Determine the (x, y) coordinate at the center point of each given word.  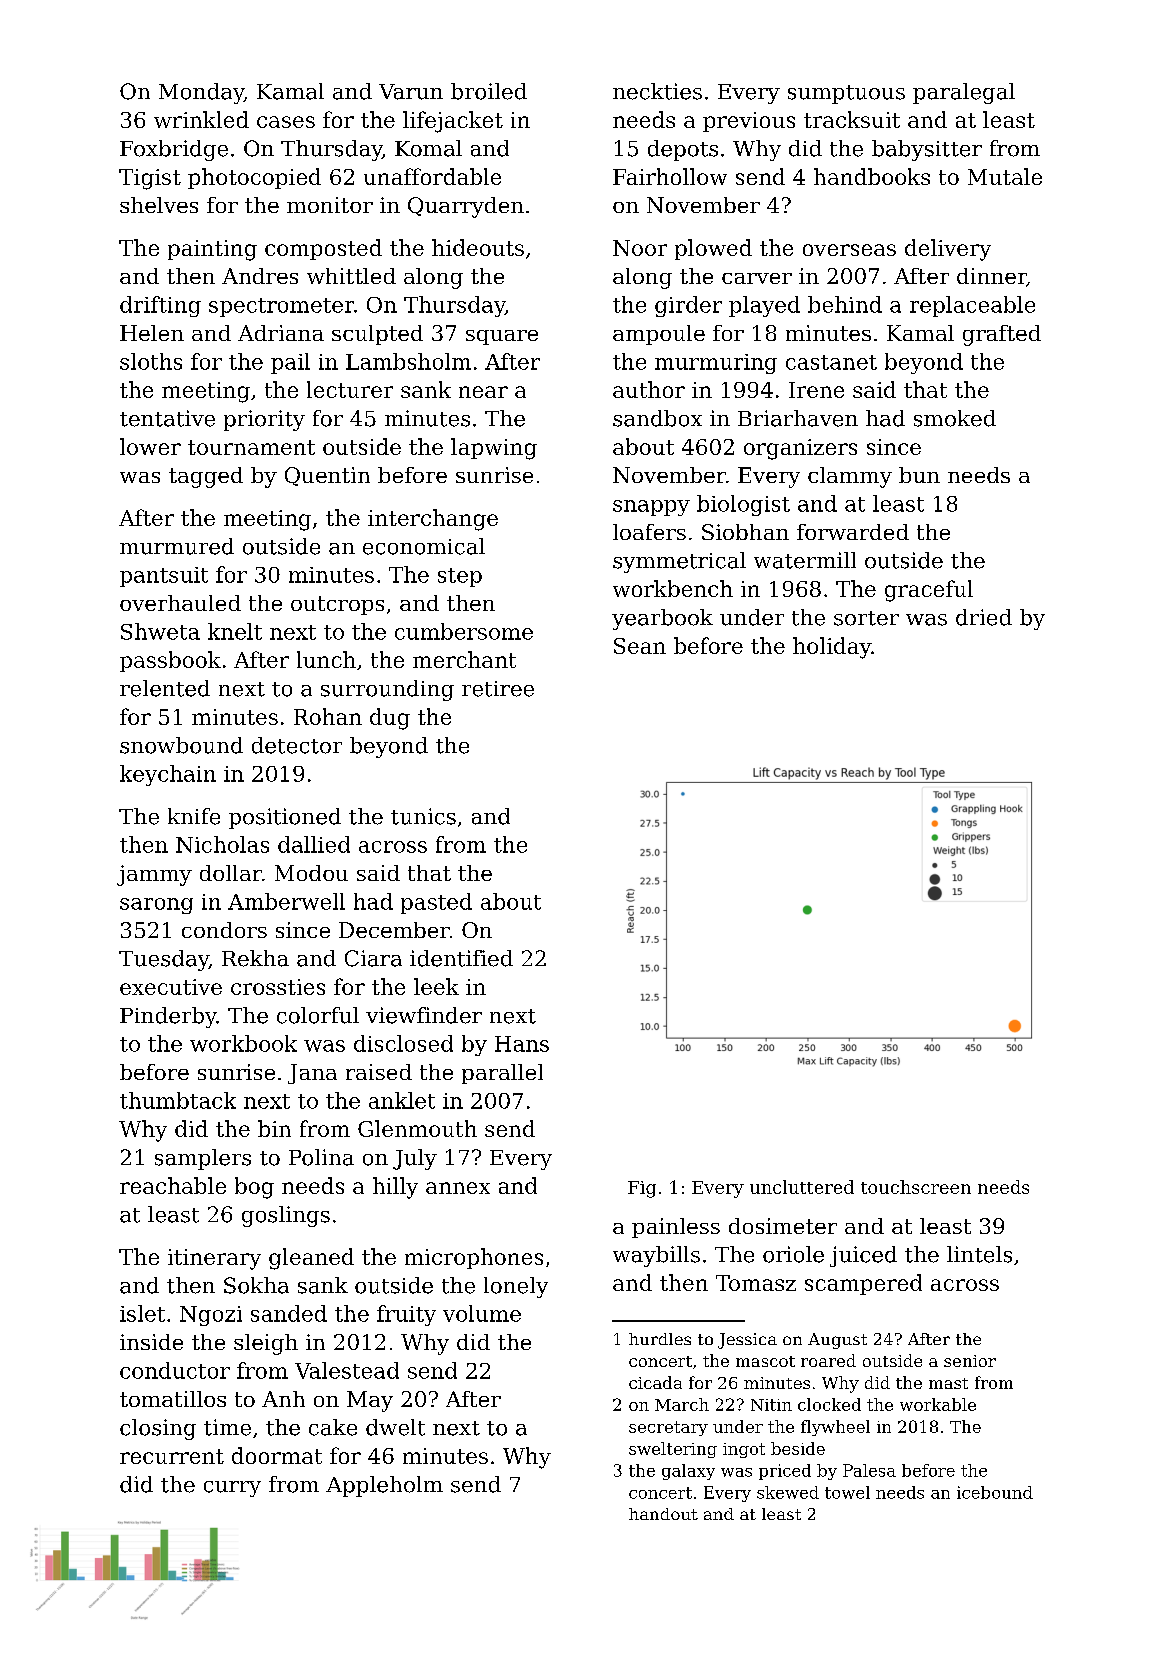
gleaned (311, 1259)
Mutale (1005, 176)
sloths (151, 361)
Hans (522, 1044)
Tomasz (756, 1283)
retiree (498, 689)
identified (461, 958)
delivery (948, 250)
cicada (655, 1382)
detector (297, 745)
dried (984, 617)
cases (286, 122)
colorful (318, 1015)
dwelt (395, 1427)
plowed (713, 249)
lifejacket (453, 122)
